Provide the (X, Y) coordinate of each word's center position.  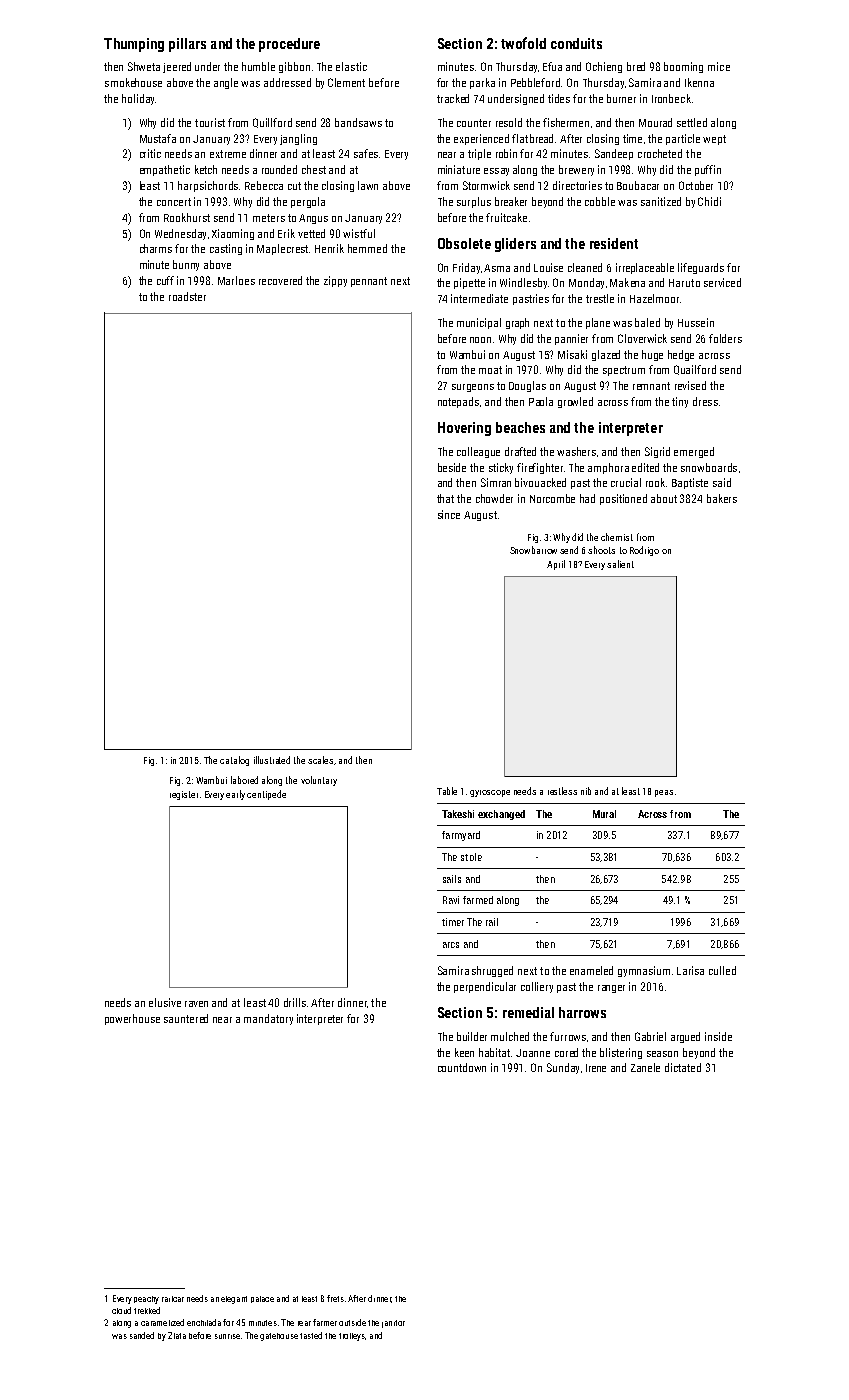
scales (320, 760)
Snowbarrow (533, 550)
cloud (121, 1310)
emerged (694, 452)
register (184, 795)
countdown (462, 1067)
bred (636, 66)
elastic (351, 66)
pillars (187, 45)
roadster (187, 296)
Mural (604, 814)
